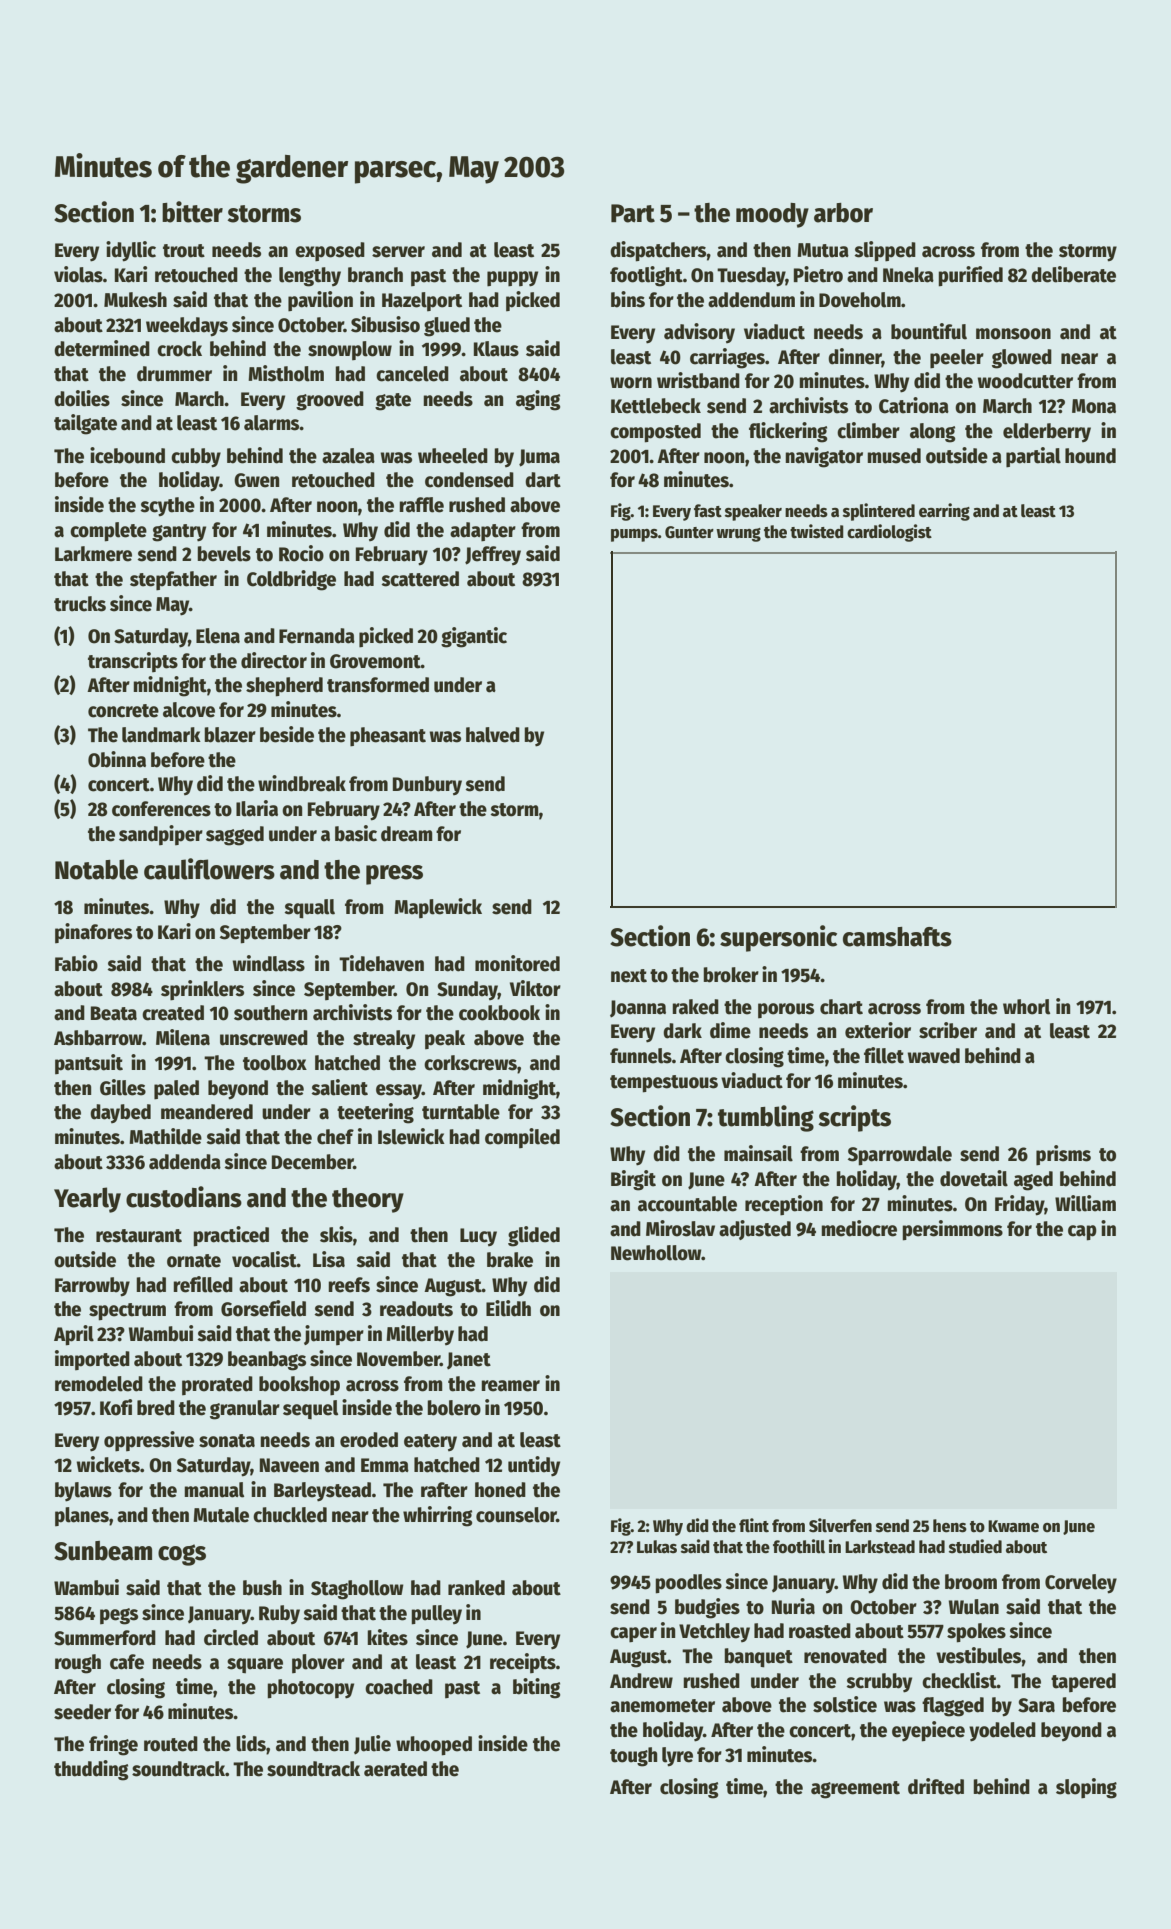  Describe the element at coordinates (192, 212) in the document. I see `bitter` at that location.
